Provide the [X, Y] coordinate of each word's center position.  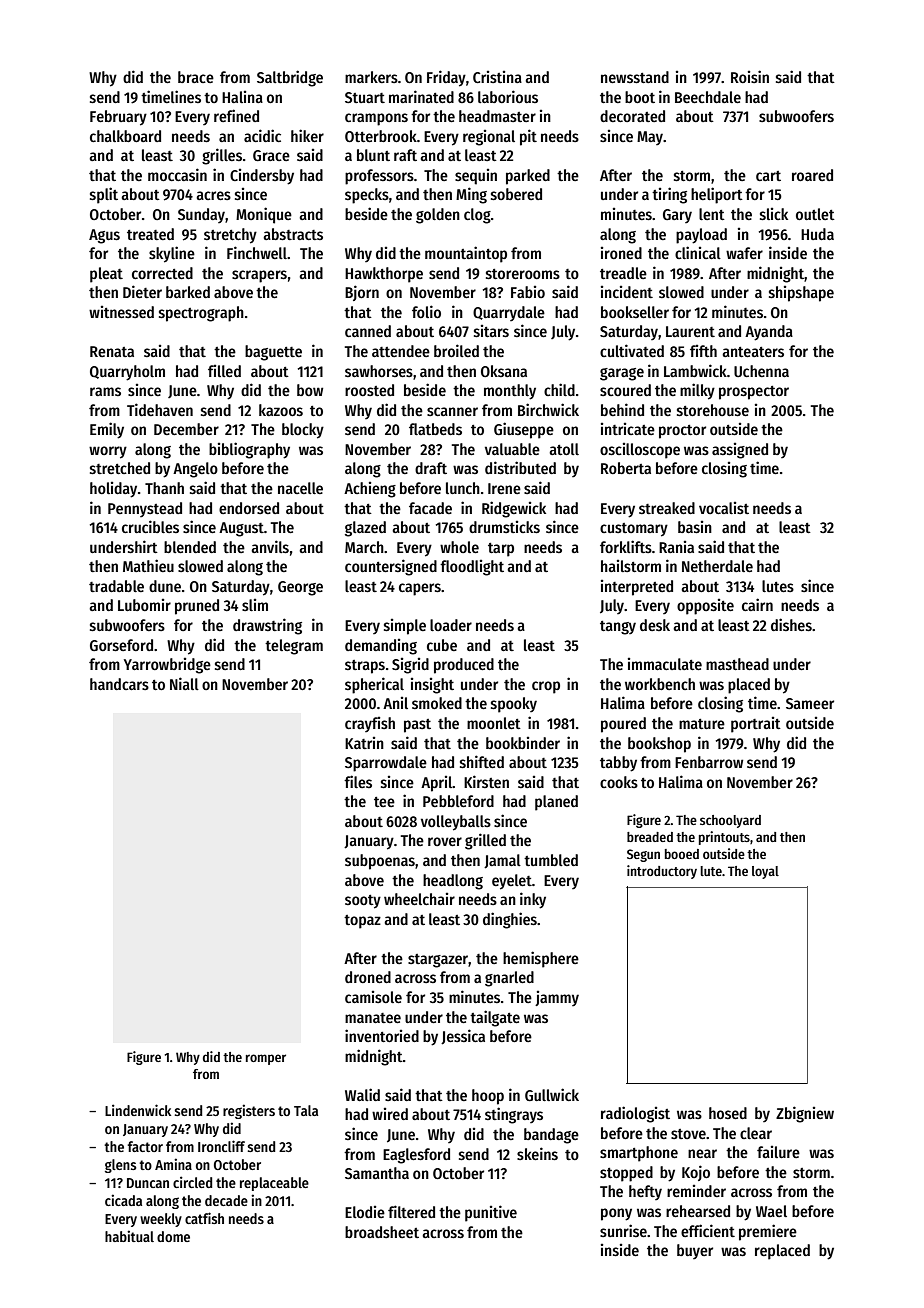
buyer [695, 1251]
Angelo [195, 470]
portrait [756, 725]
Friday [446, 78]
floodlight [472, 568]
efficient [708, 1231]
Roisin [750, 76]
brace [196, 77]
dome [173, 1236]
